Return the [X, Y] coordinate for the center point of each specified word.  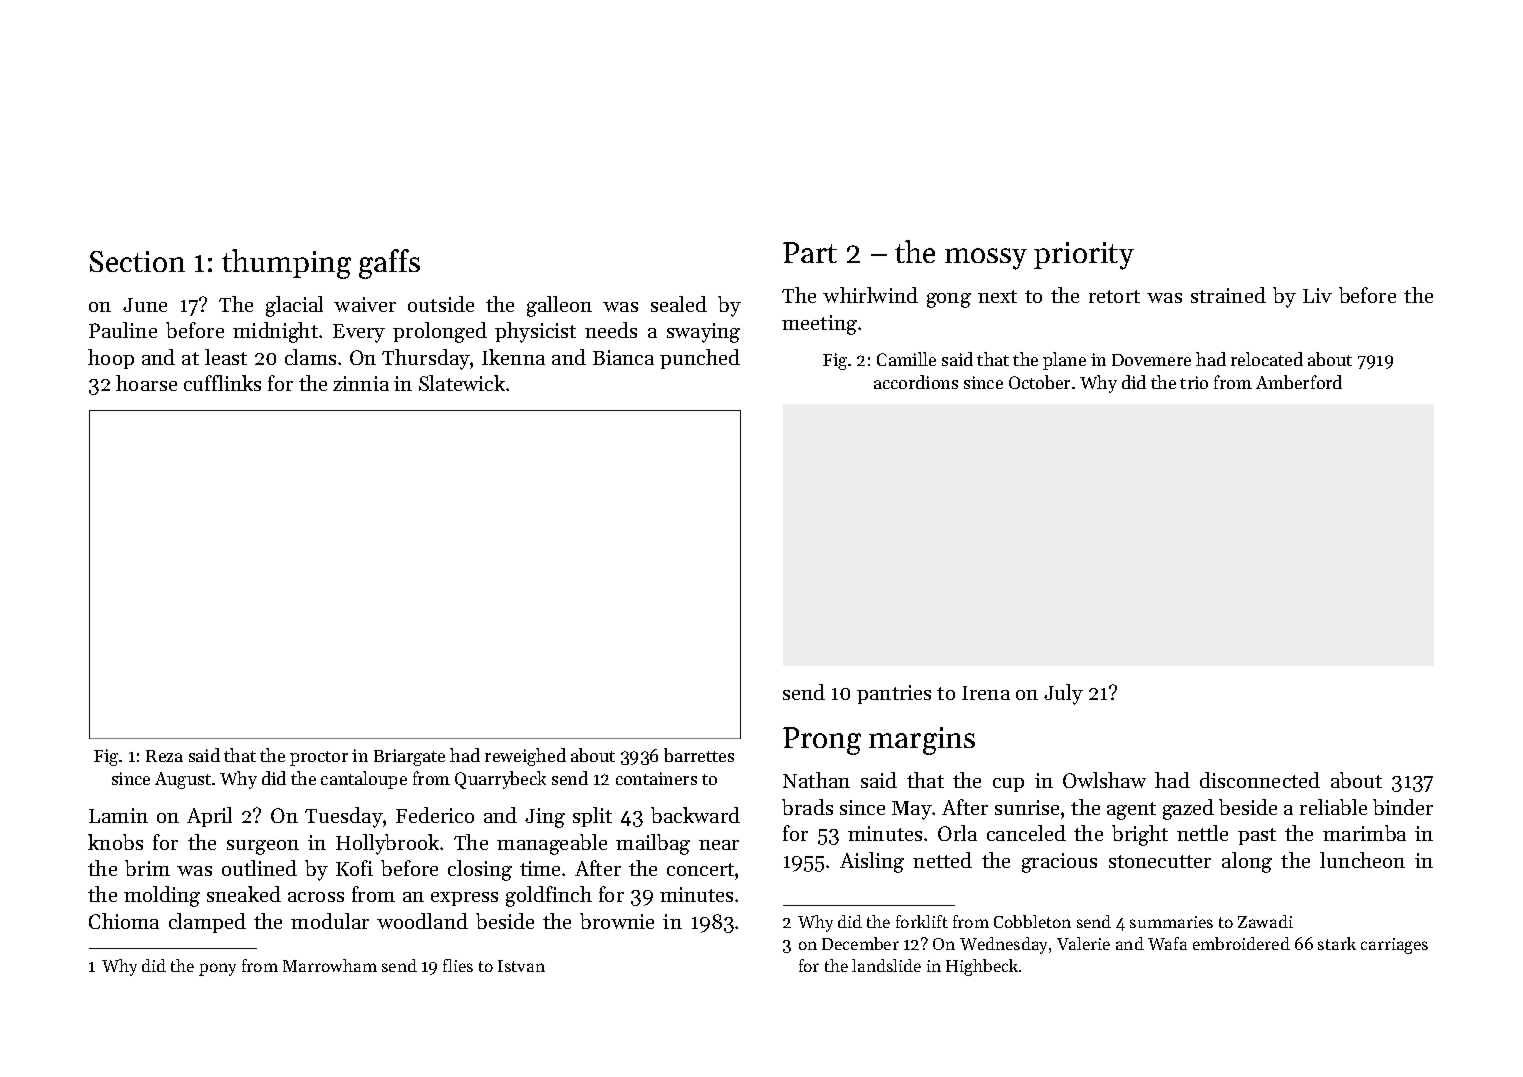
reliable [1333, 807]
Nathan [816, 780]
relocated [1267, 359]
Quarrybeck [500, 780]
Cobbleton [1032, 921]
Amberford [1299, 382]
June [145, 305]
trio [1194, 382]
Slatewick [462, 383]
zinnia [361, 383]
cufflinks [222, 383]
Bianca [623, 357]
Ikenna [513, 357]
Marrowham [330, 965]
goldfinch [549, 896]
